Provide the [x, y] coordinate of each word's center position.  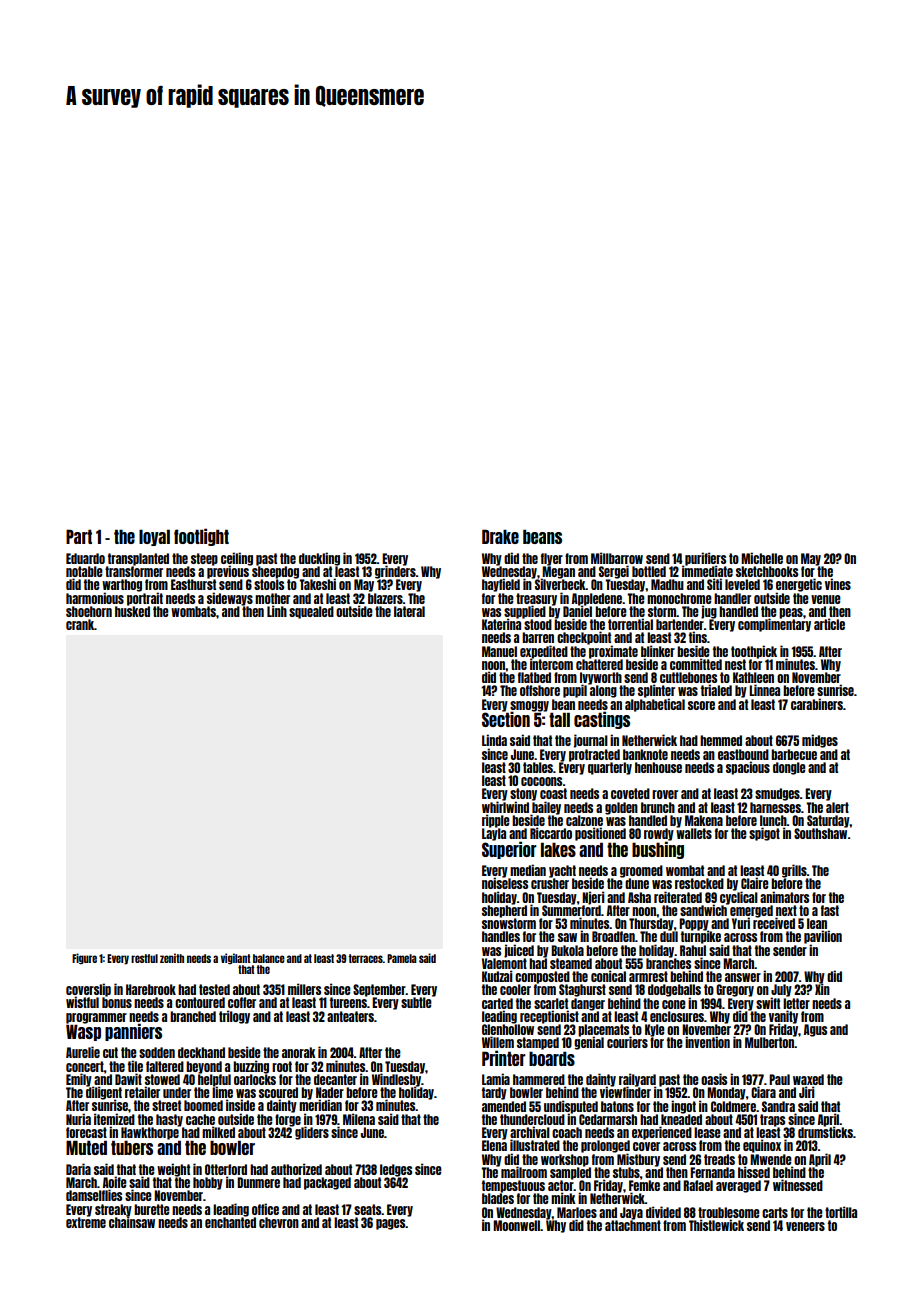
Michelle [762, 558]
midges [820, 741]
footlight [201, 537]
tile [135, 1066]
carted [497, 1003]
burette [152, 1209]
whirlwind [505, 807]
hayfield [501, 585]
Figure [84, 958]
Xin [822, 989]
